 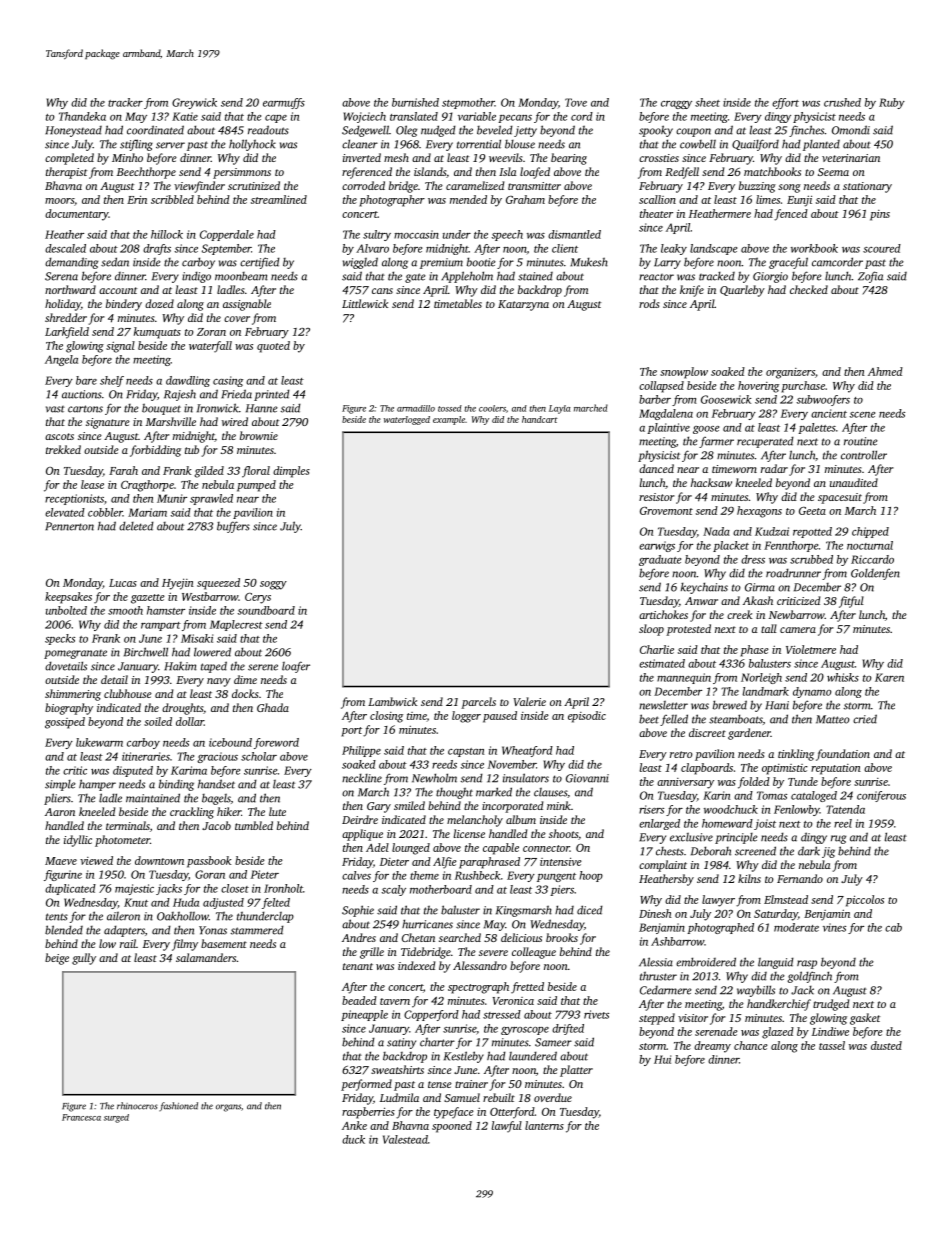 What do you see at coordinates (882, 248) in the screenshot?
I see `scoured` at bounding box center [882, 248].
